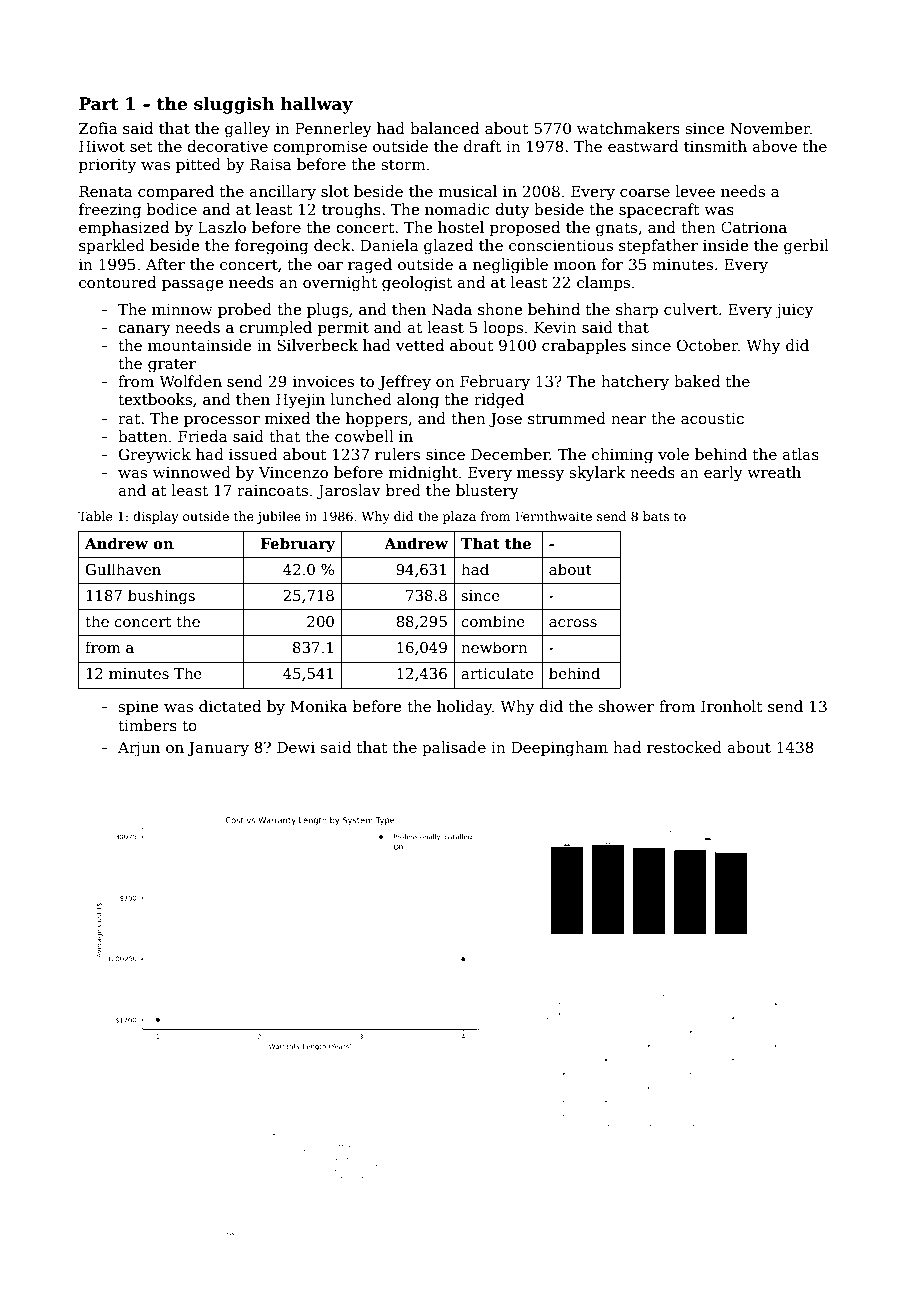 The image size is (908, 1316). Describe the element at coordinates (794, 311) in the document. I see `juicy` at that location.
